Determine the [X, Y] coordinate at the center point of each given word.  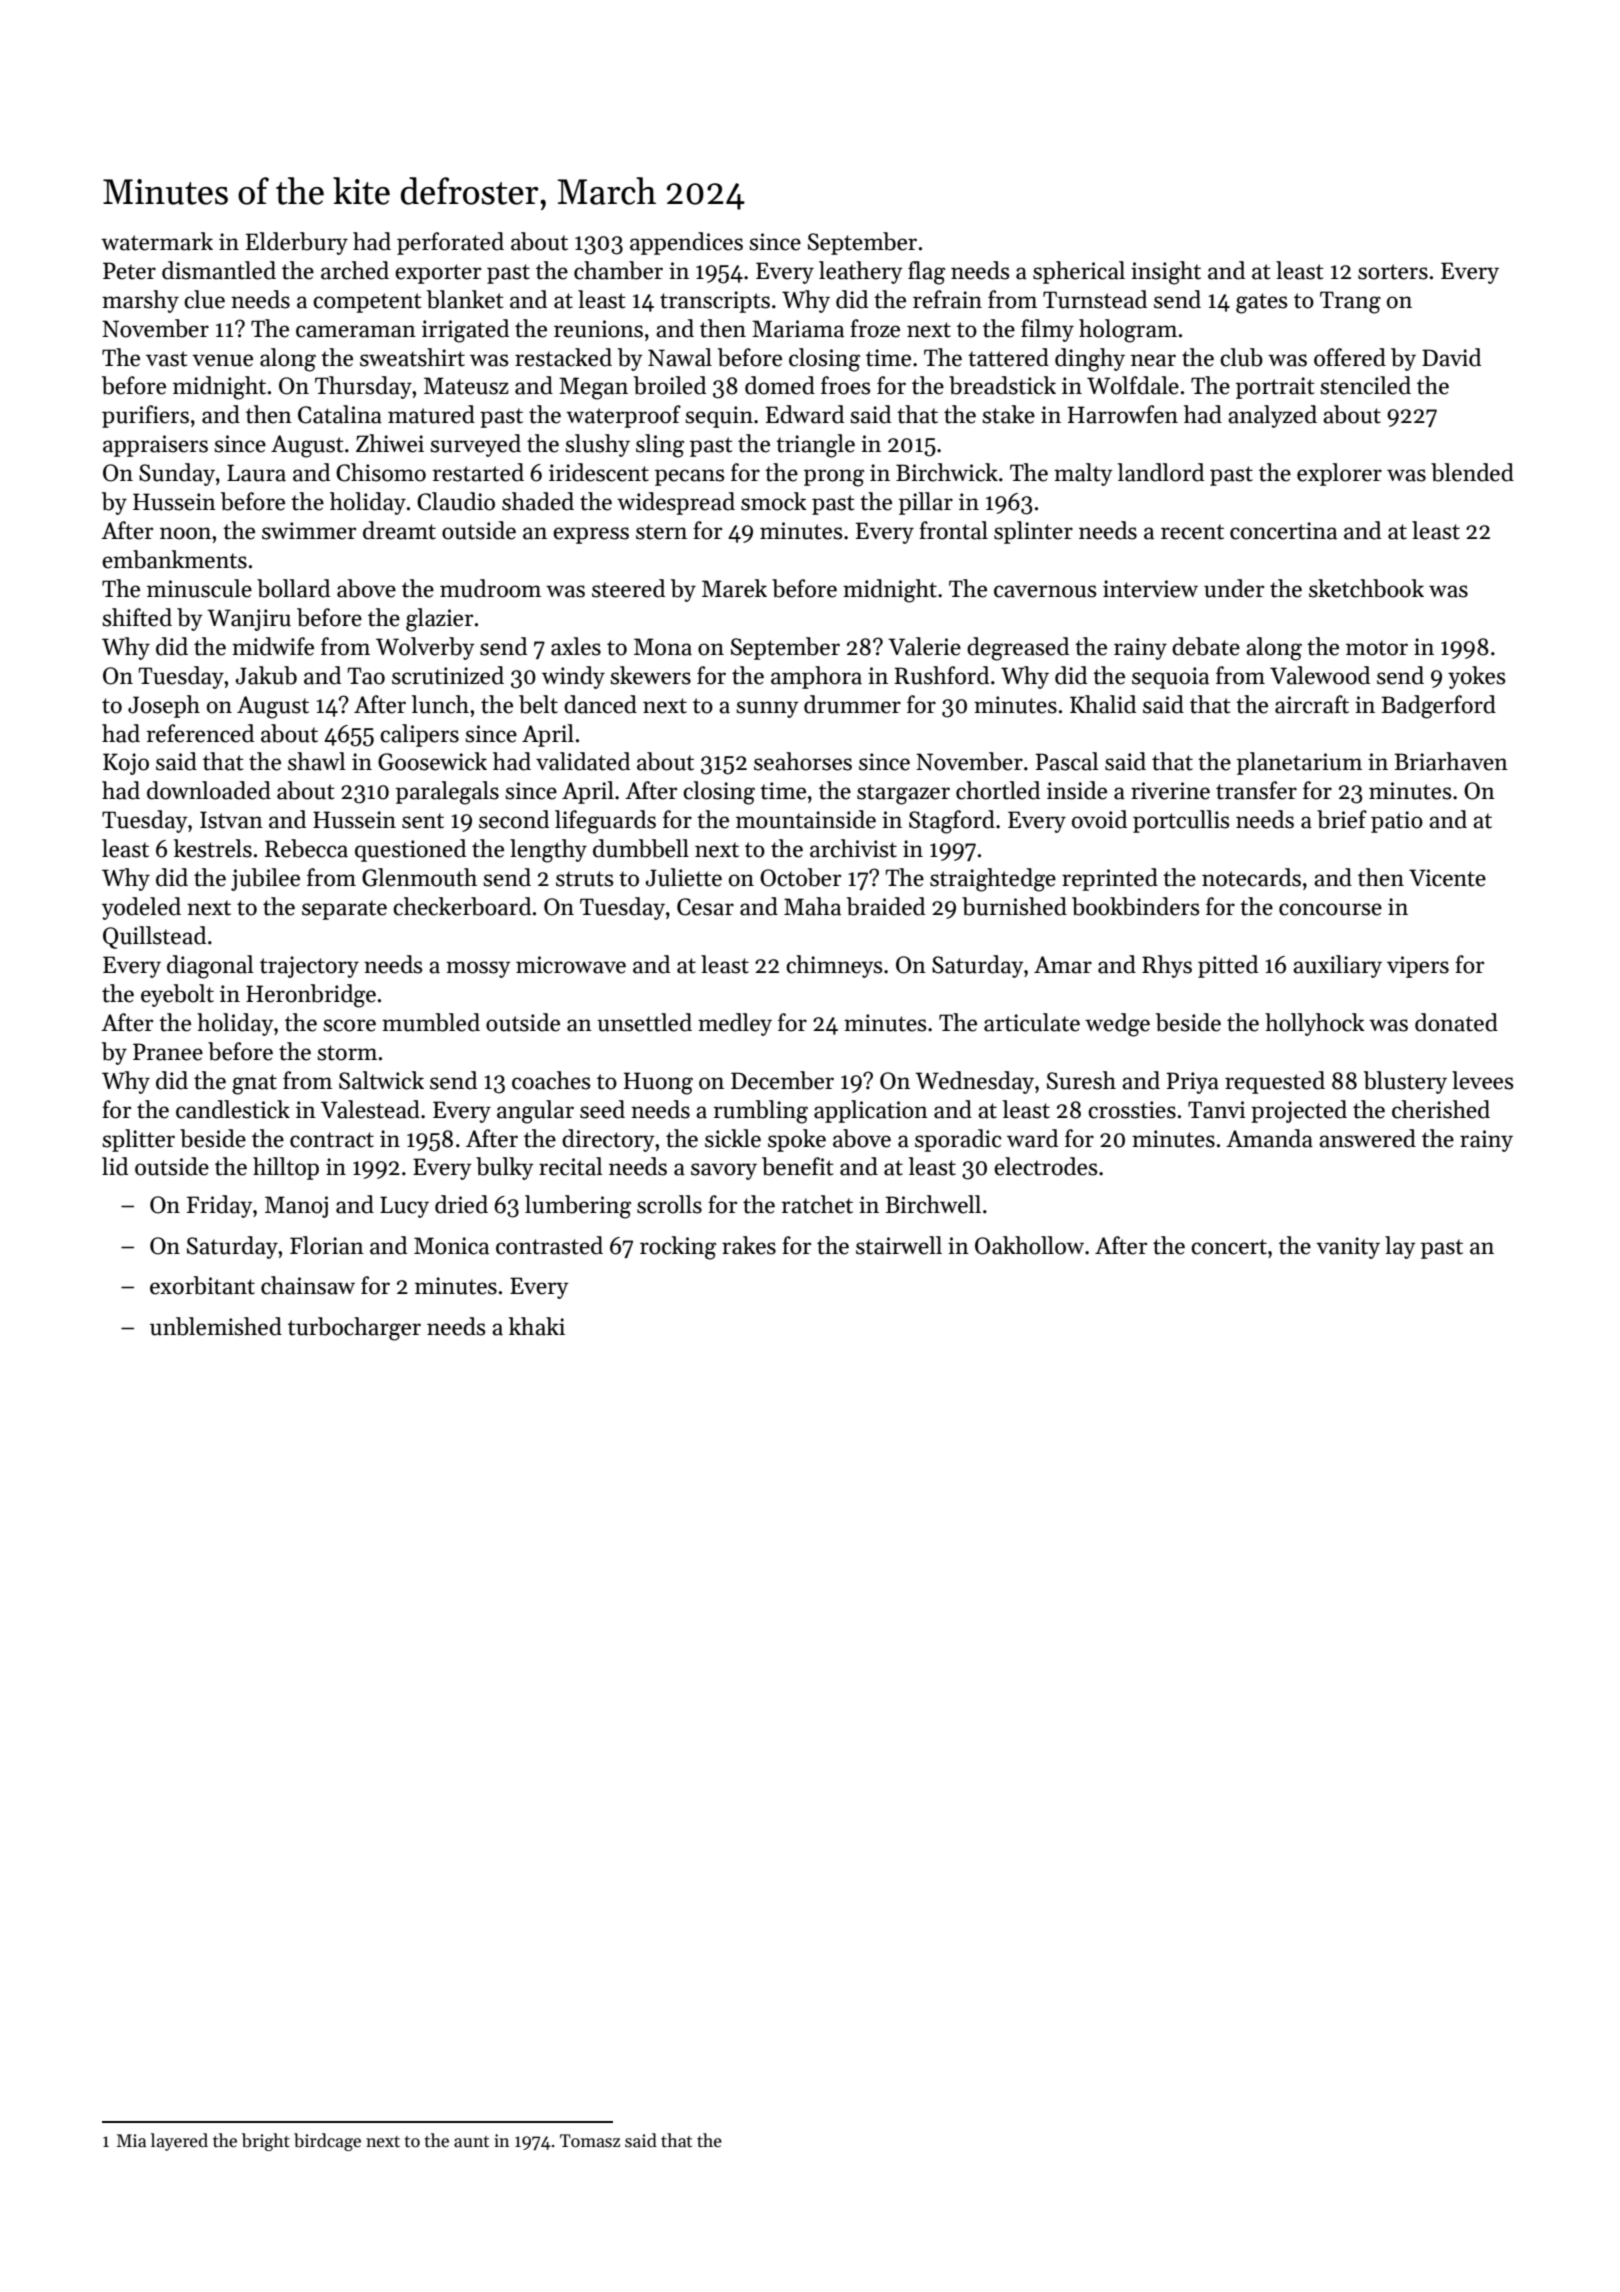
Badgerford [1438, 707]
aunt [471, 2142]
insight [1166, 273]
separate [344, 910]
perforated [450, 243]
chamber [618, 270]
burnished [1014, 906]
